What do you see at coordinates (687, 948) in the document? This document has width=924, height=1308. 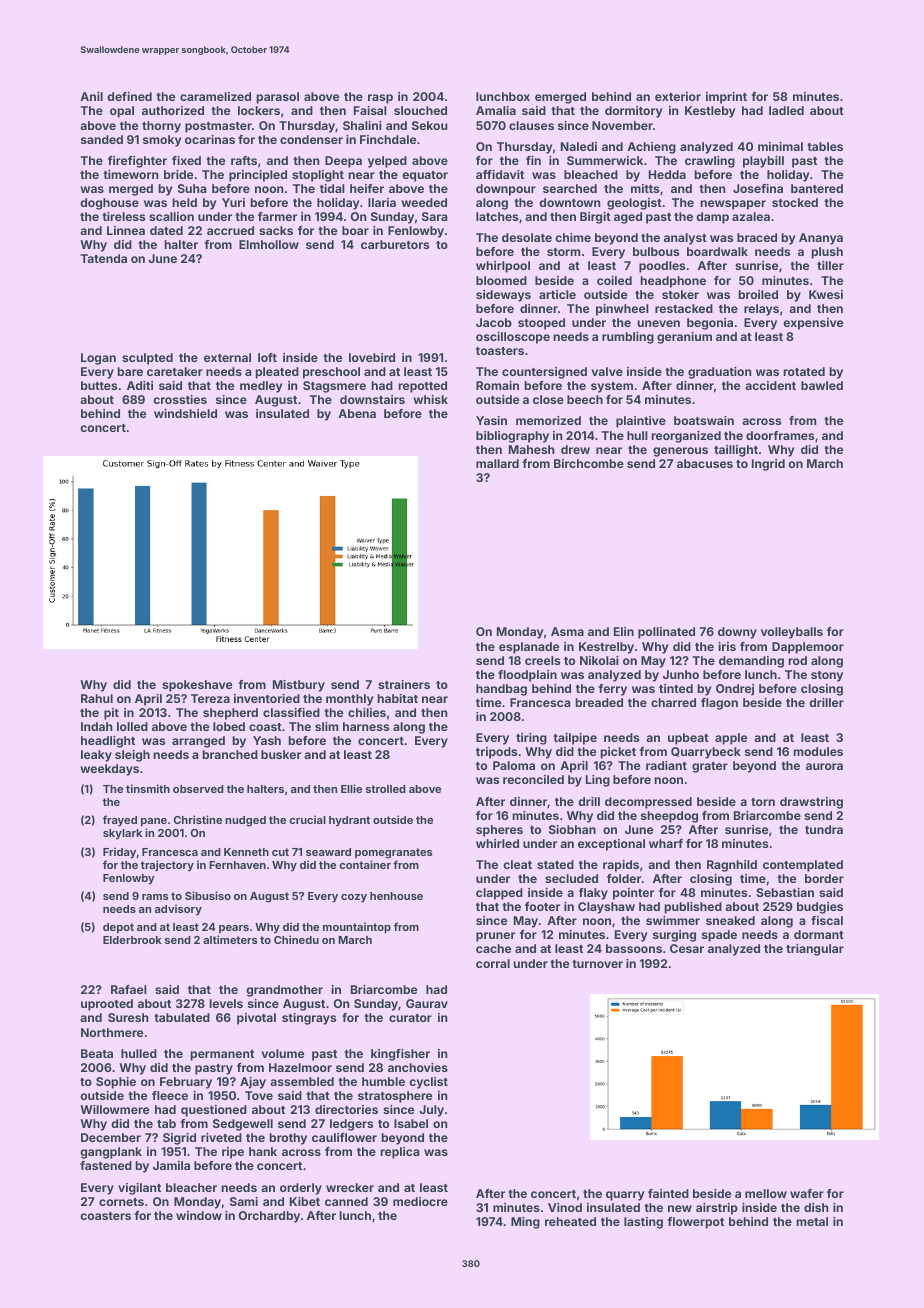 I see `Cesar` at bounding box center [687, 948].
